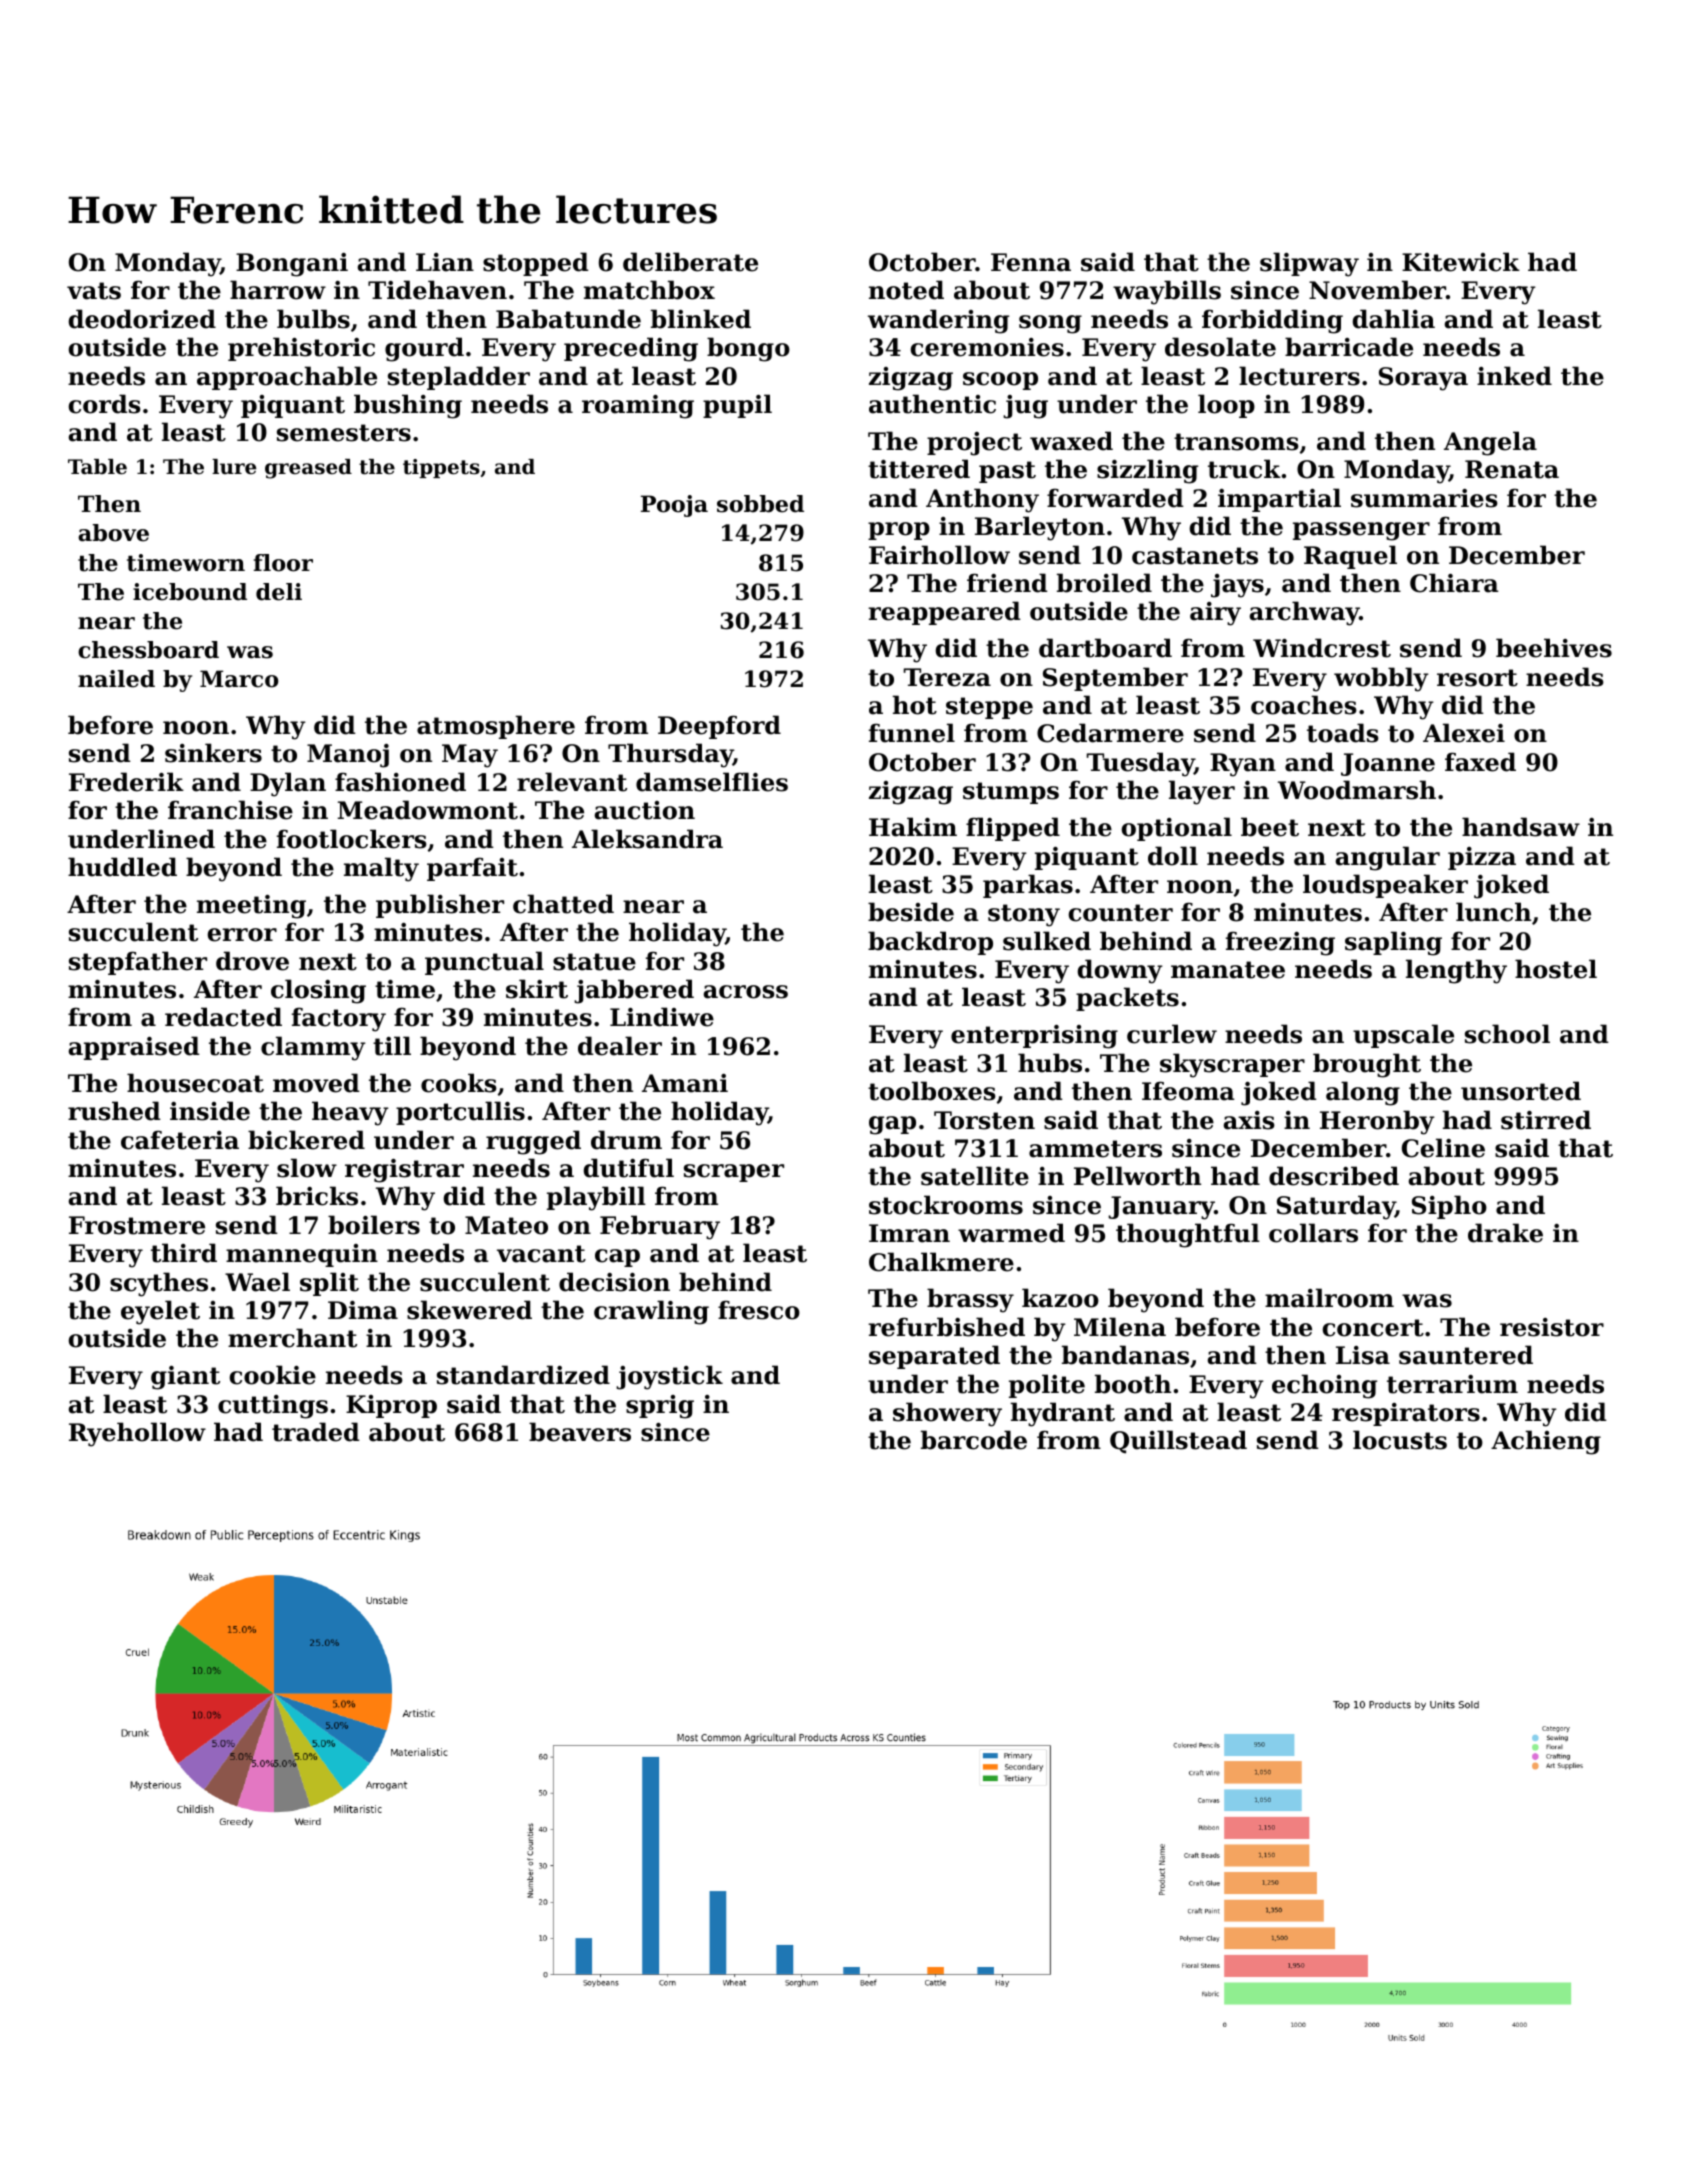  What do you see at coordinates (1172, 1034) in the page?
I see `curlew` at bounding box center [1172, 1034].
